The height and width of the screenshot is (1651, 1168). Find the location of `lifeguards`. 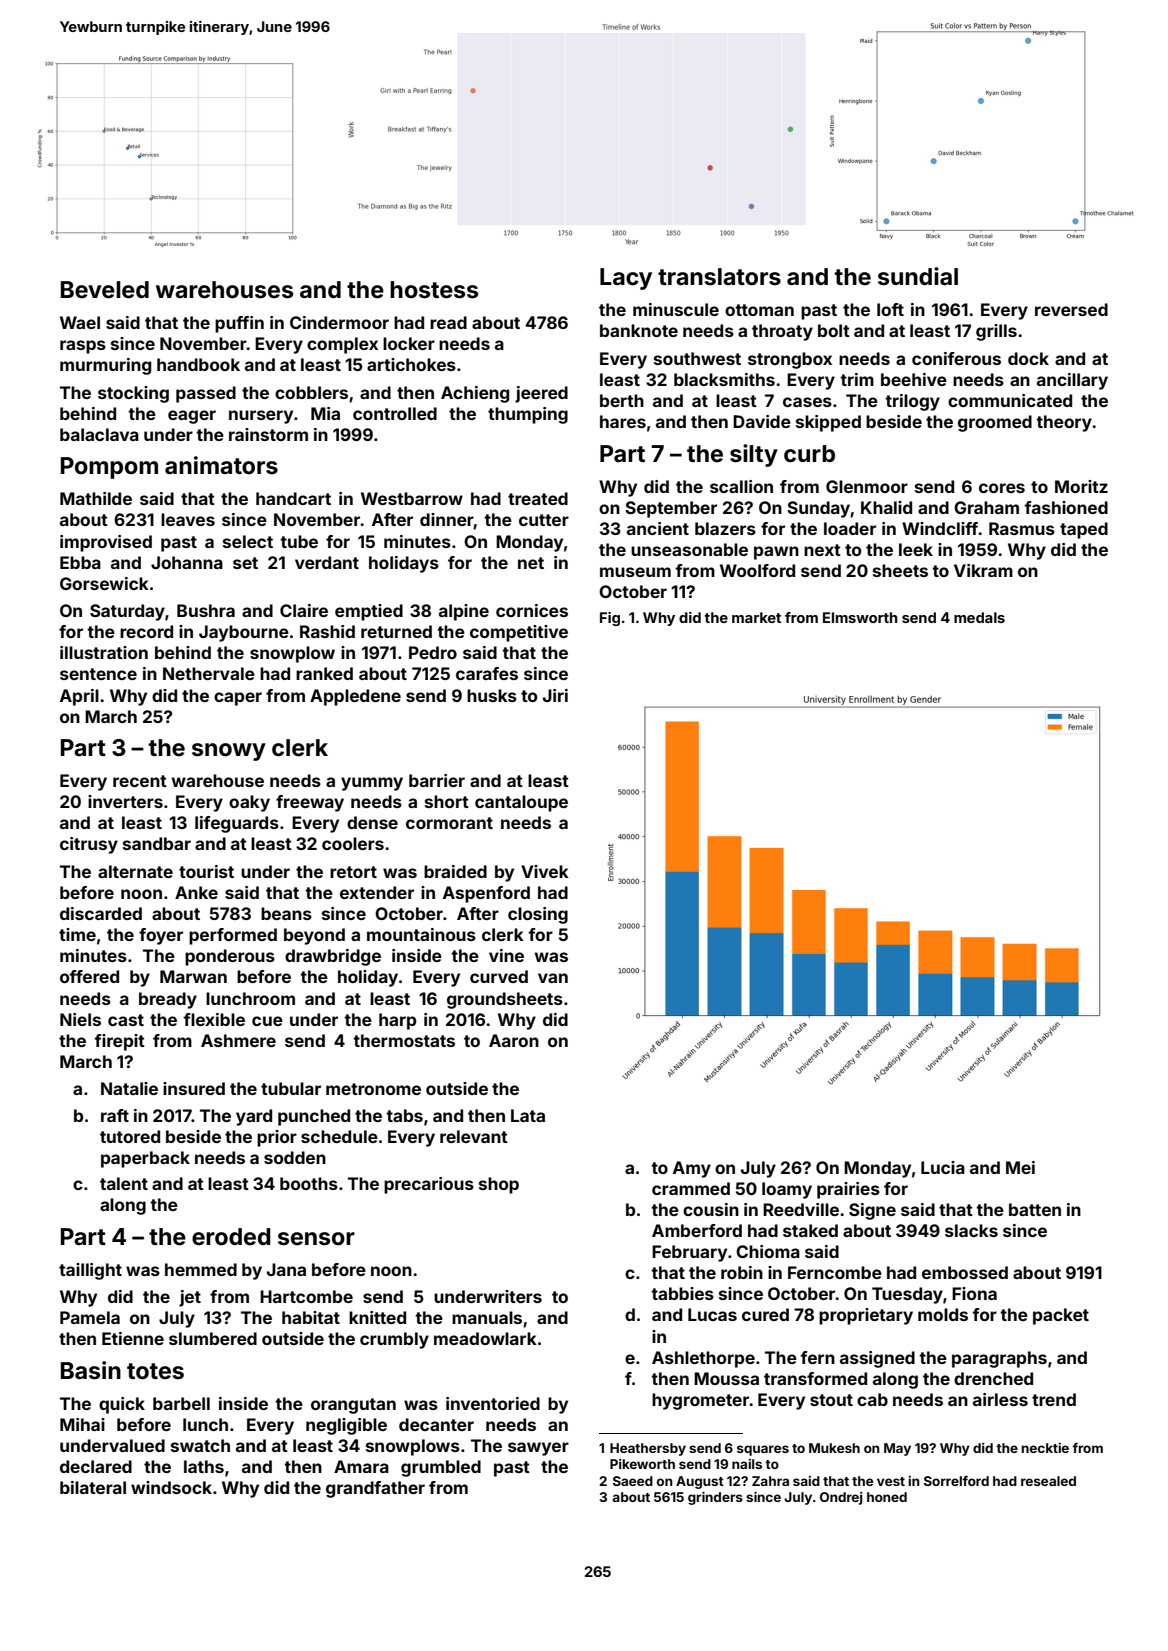

lifeguards is located at coordinates (237, 824).
